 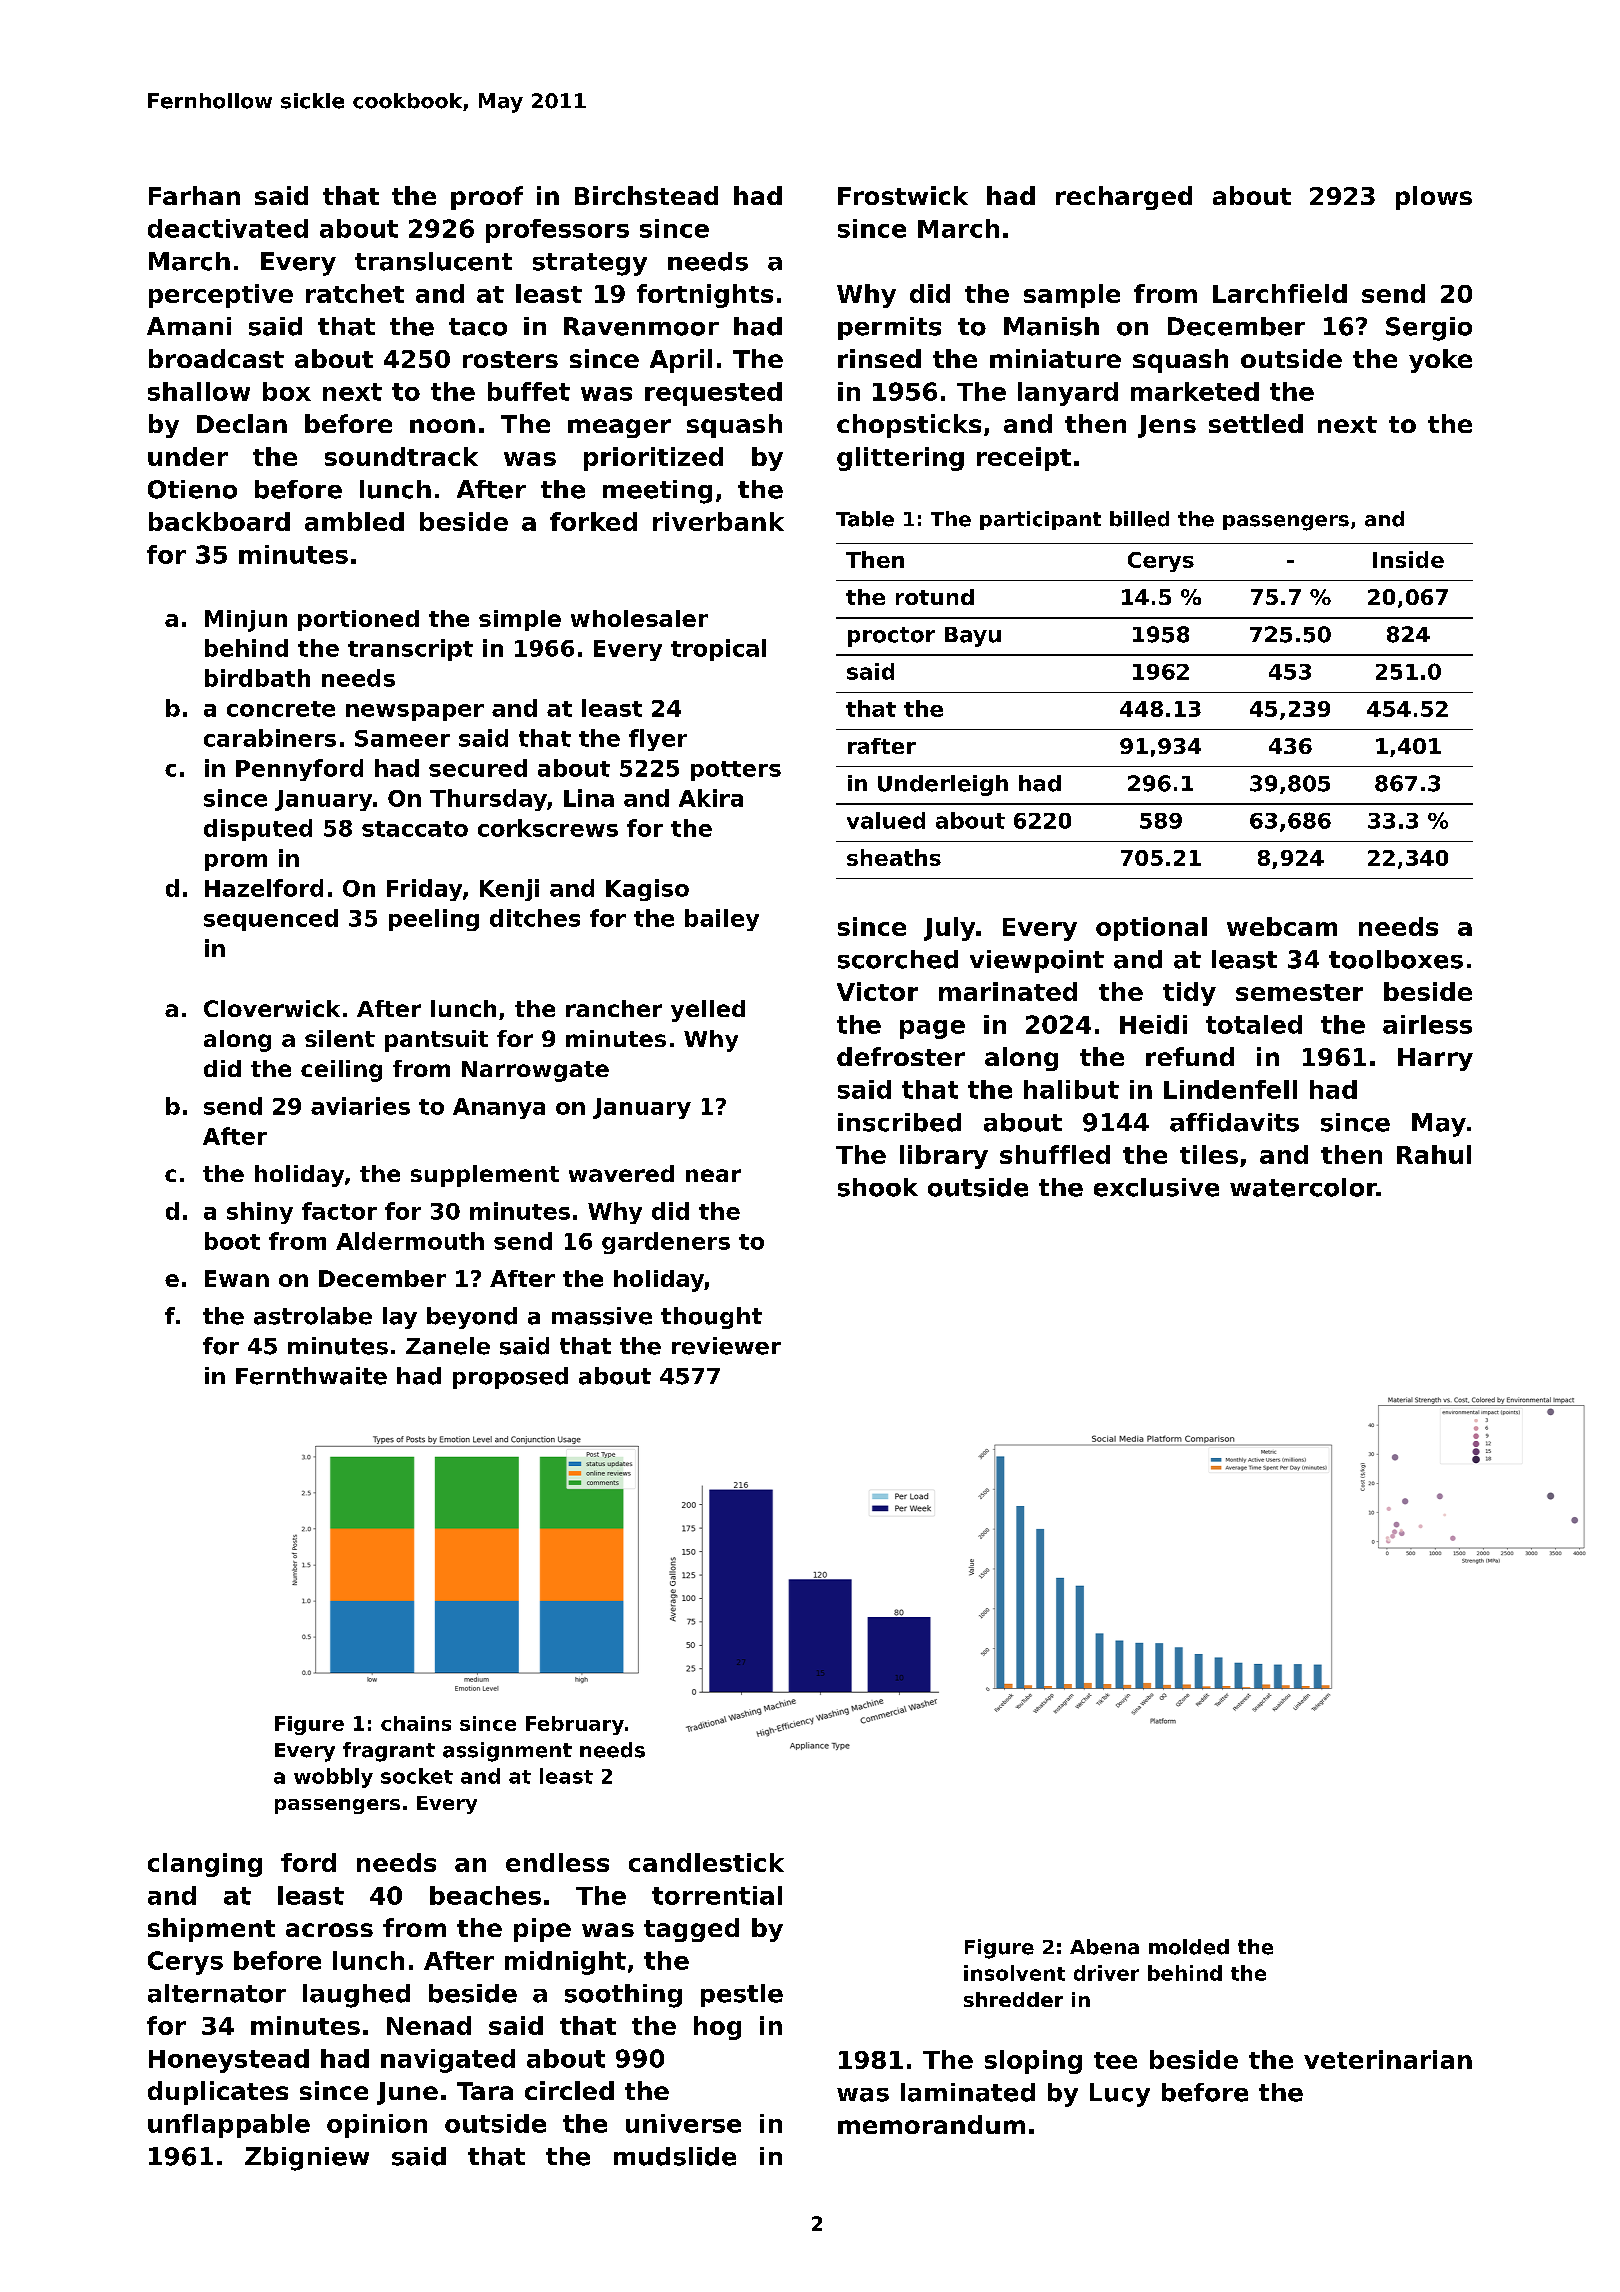 What do you see at coordinates (658, 740) in the screenshot?
I see `flyer` at bounding box center [658, 740].
